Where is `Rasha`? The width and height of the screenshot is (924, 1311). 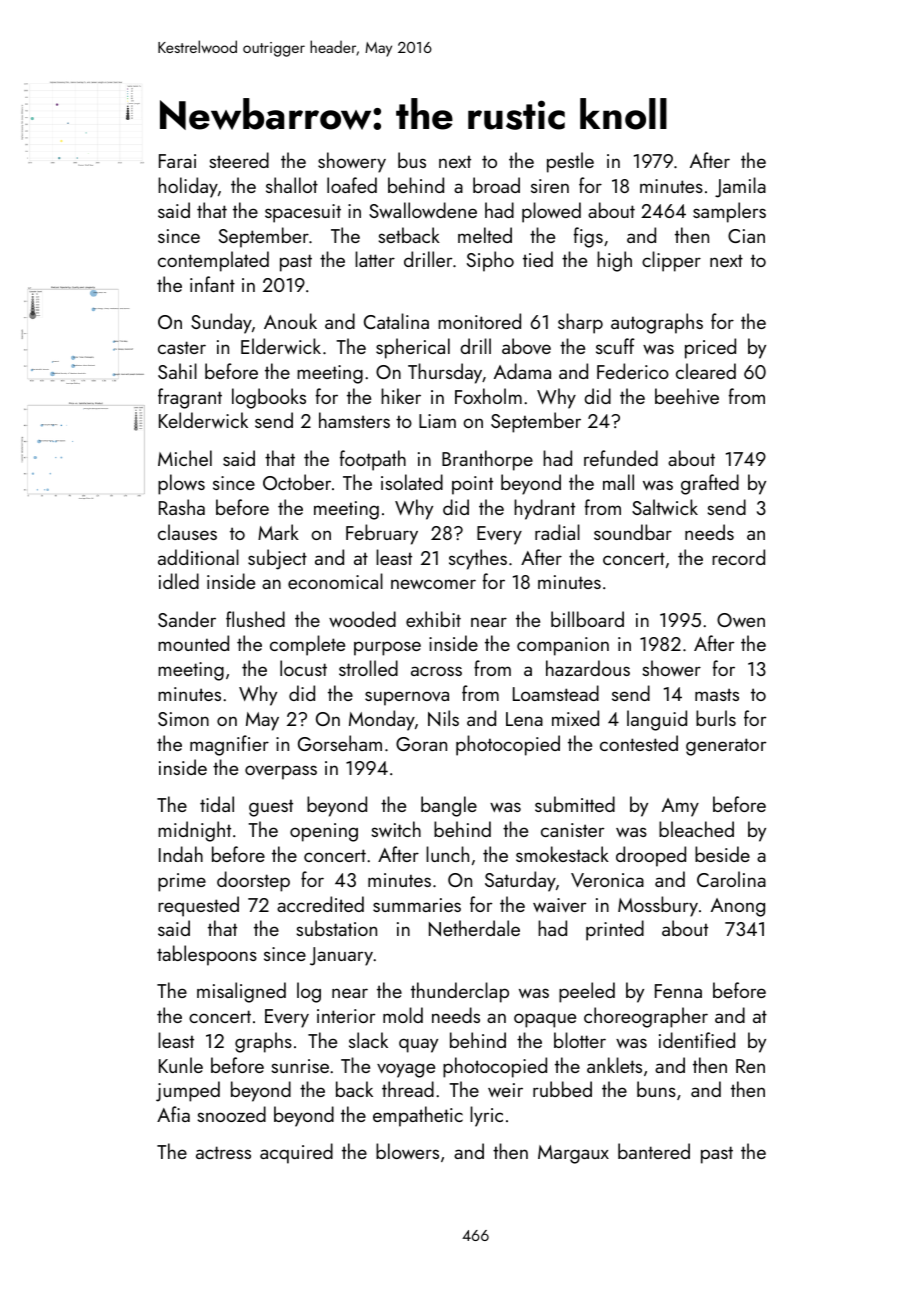 Rasha is located at coordinates (182, 507).
